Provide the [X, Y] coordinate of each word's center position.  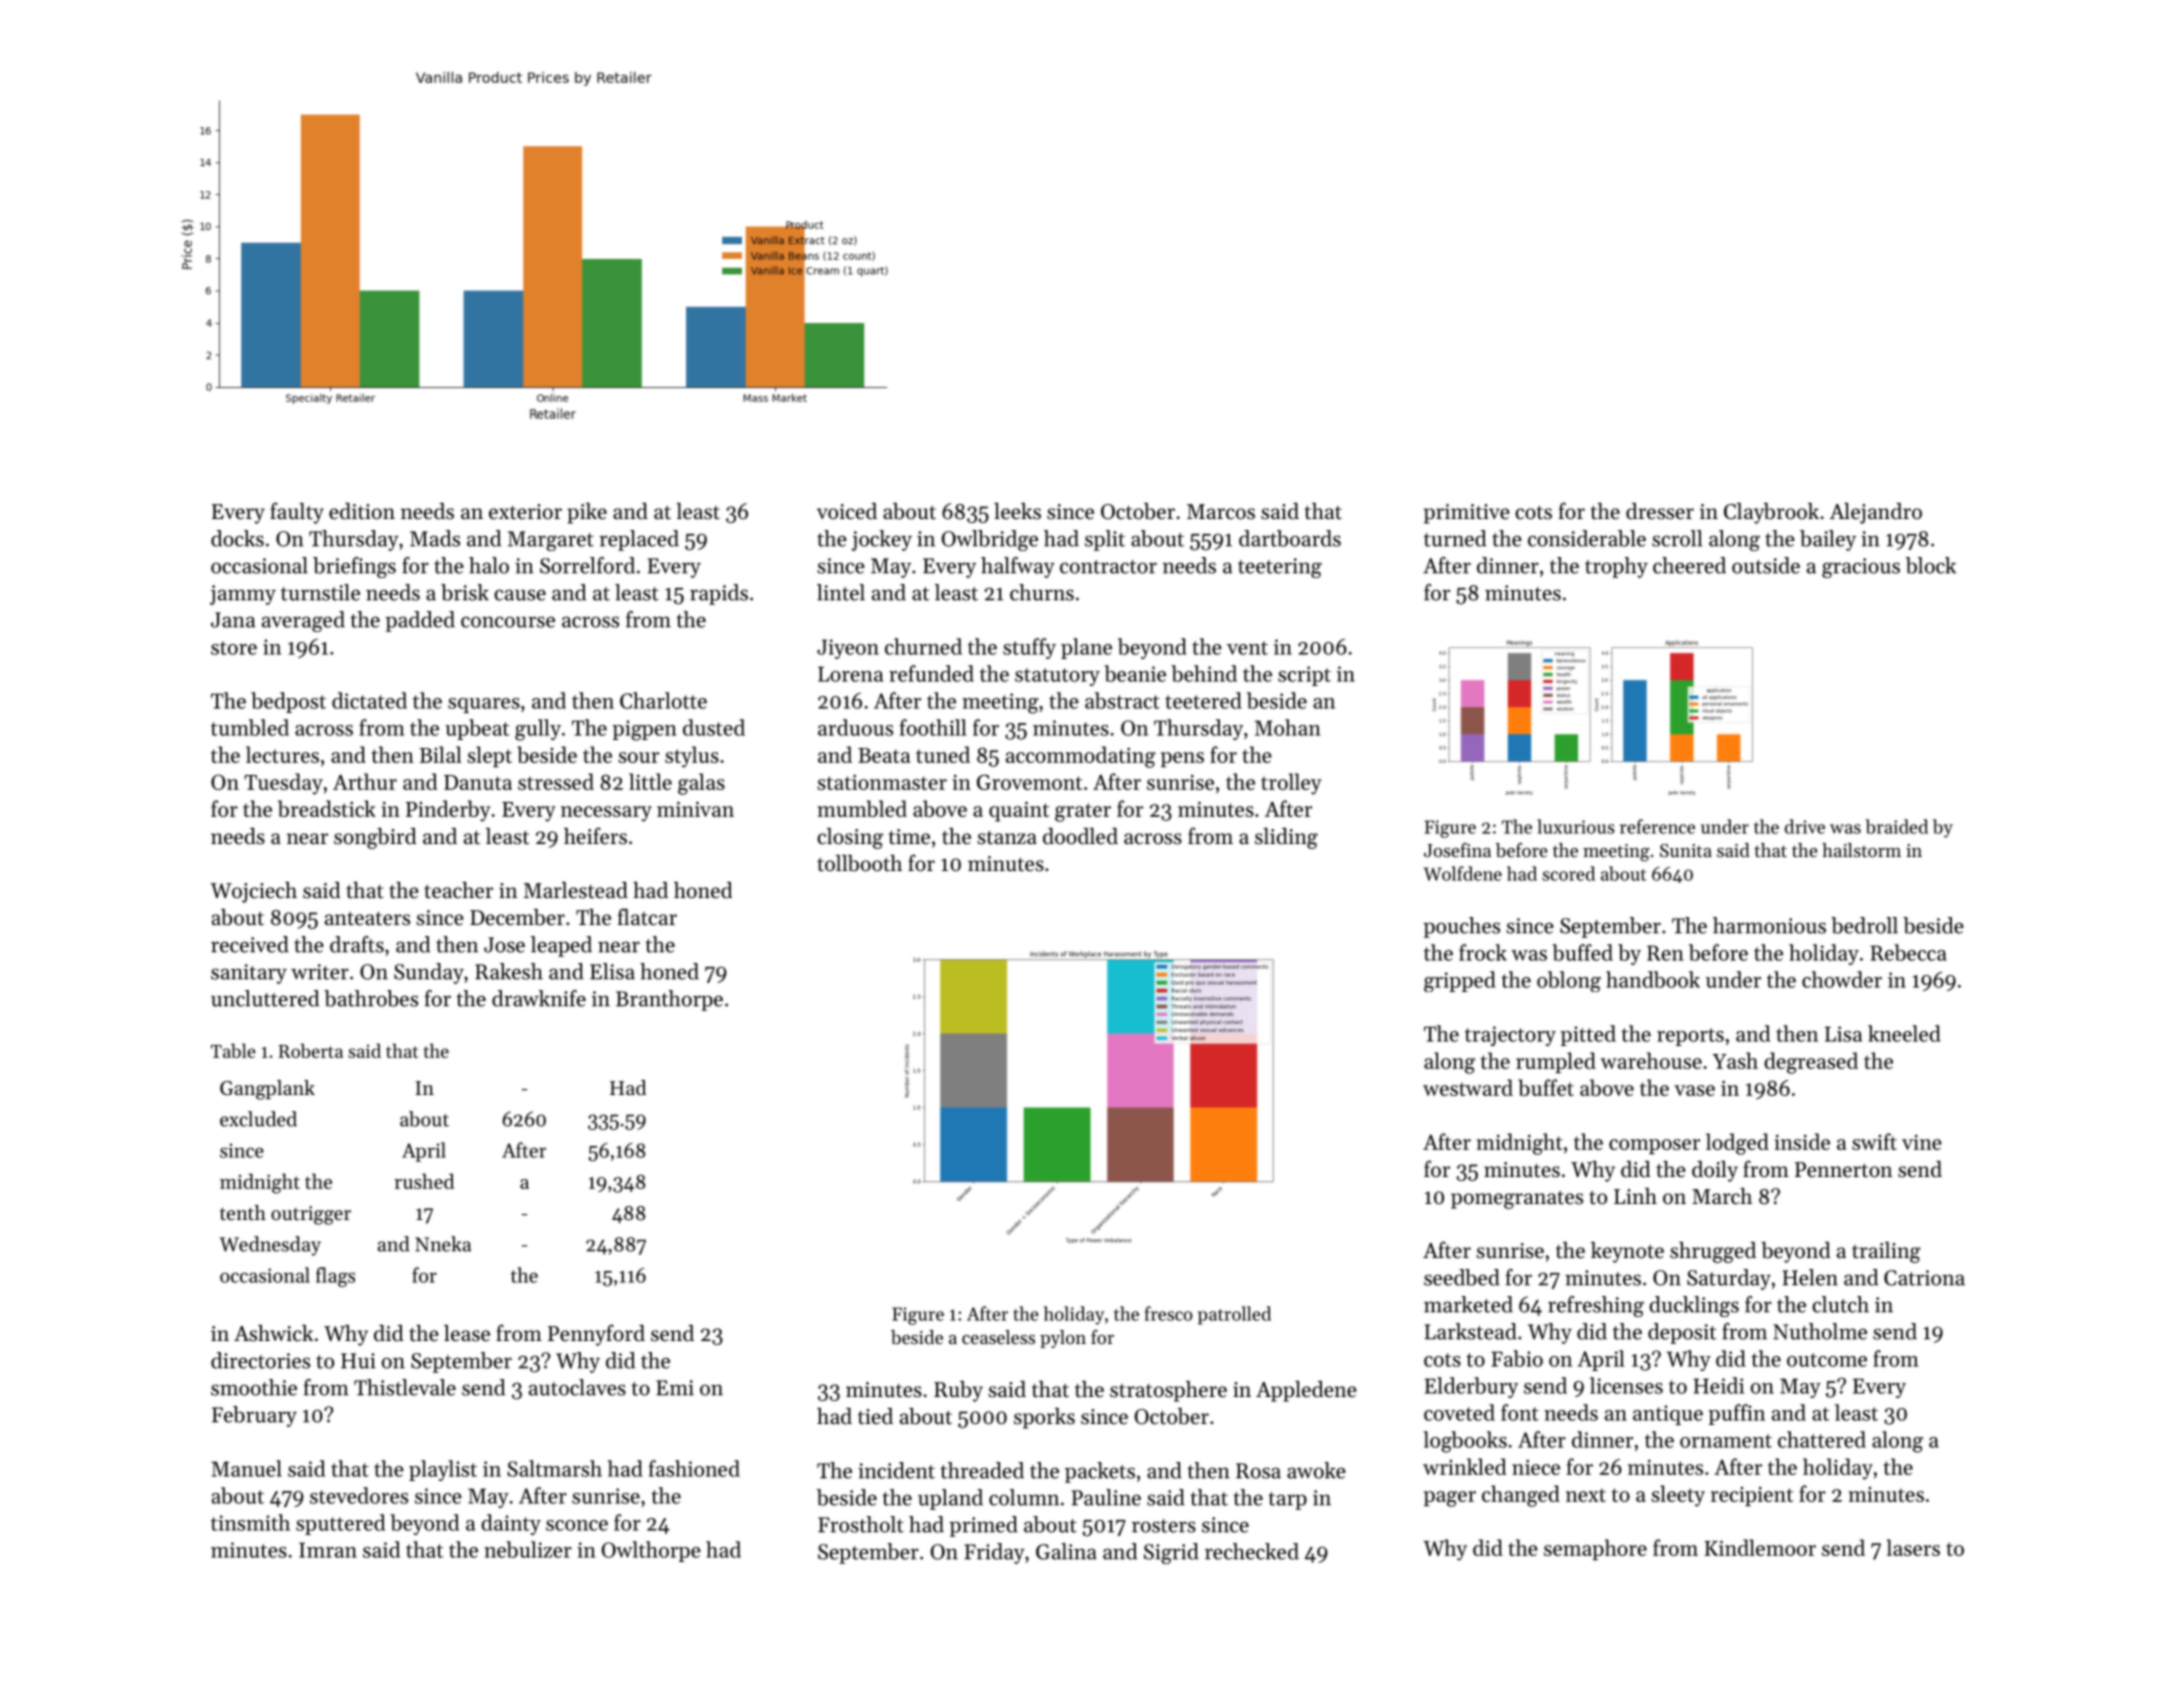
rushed [424, 1181]
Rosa [1258, 1471]
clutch [1841, 1304]
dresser [1660, 511]
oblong [1569, 981]
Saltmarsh [554, 1468]
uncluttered [265, 998]
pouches [1461, 927]
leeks [1017, 511]
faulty [297, 513]
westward [1468, 1087]
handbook [1653, 979]
